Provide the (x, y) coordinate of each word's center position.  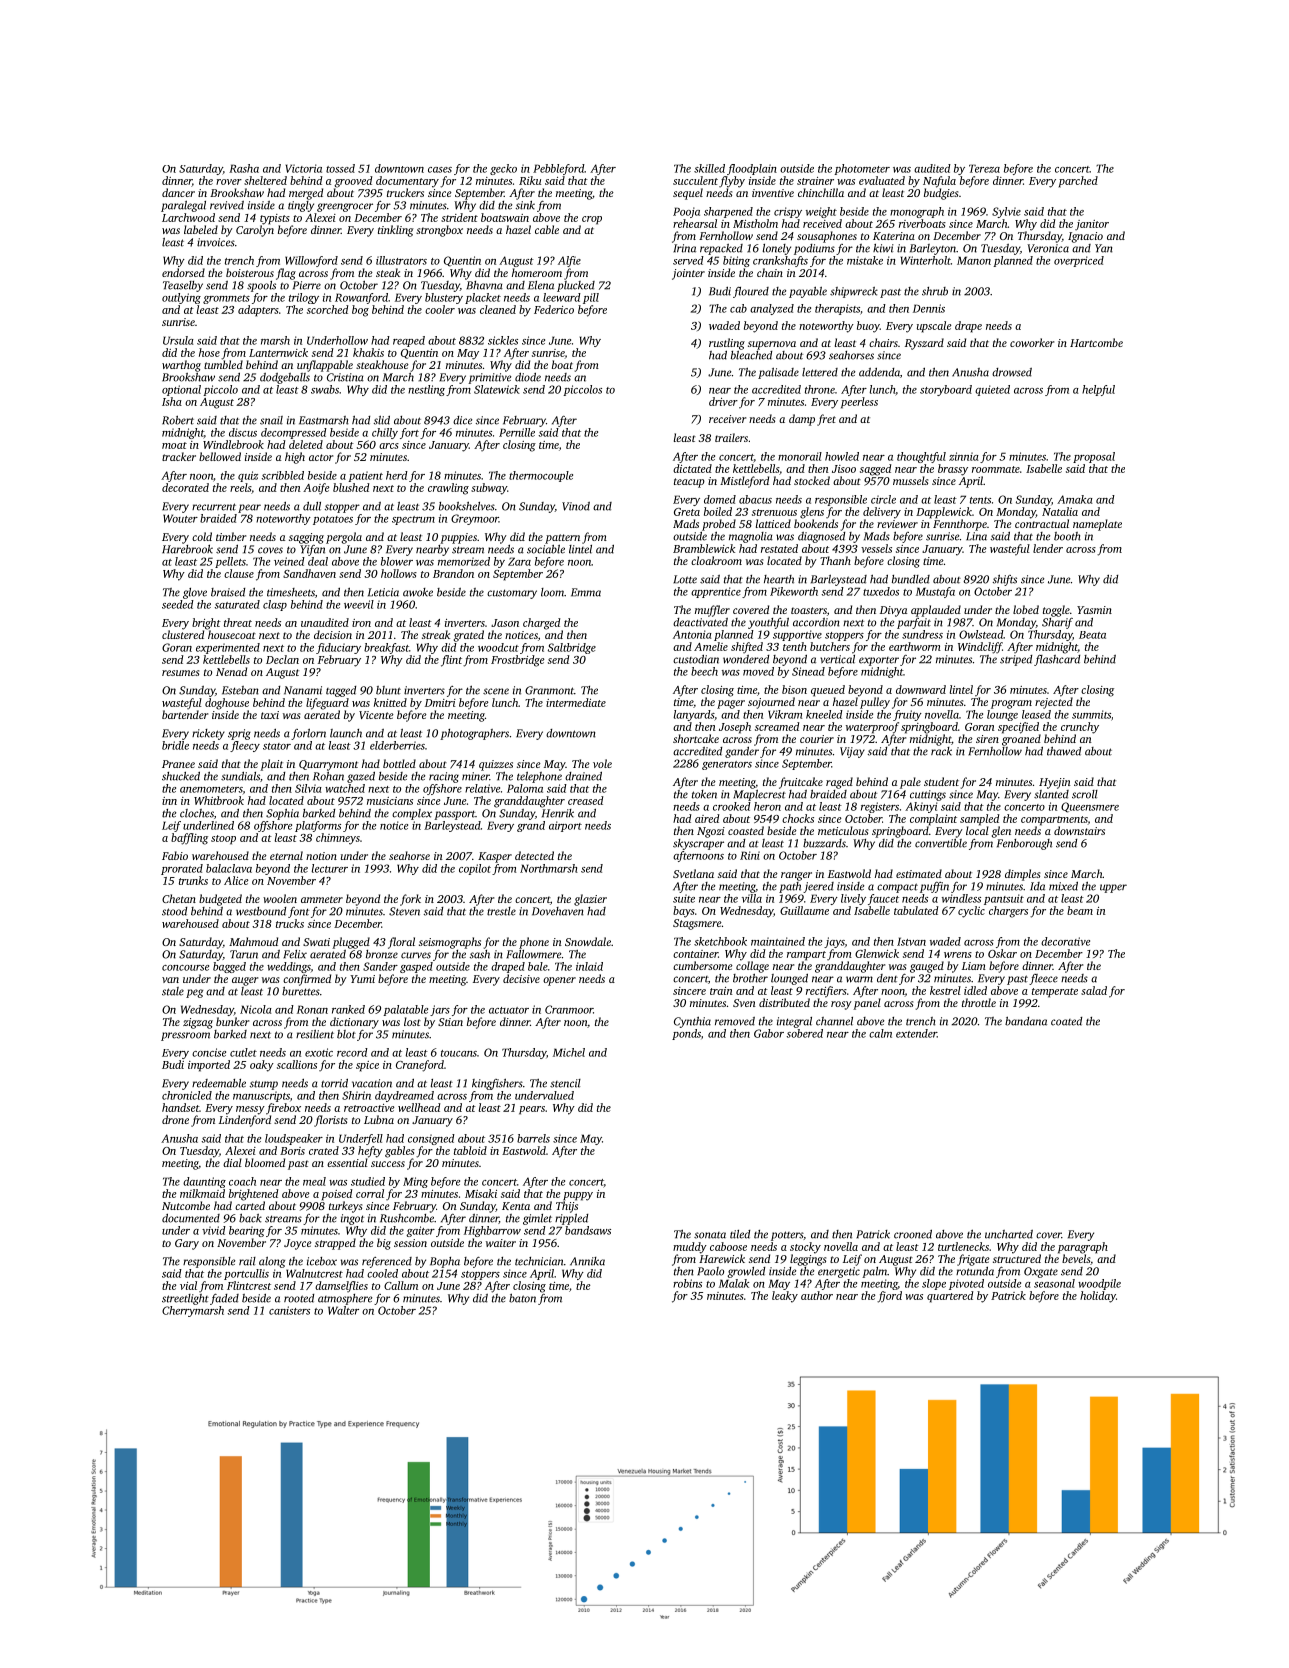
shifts (1005, 580)
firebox (283, 1109)
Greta (687, 512)
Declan (282, 659)
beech (704, 671)
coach (242, 1181)
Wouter (180, 518)
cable (547, 229)
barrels (533, 1138)
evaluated (882, 180)
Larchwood (188, 217)
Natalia (1060, 511)
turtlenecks (963, 1246)
